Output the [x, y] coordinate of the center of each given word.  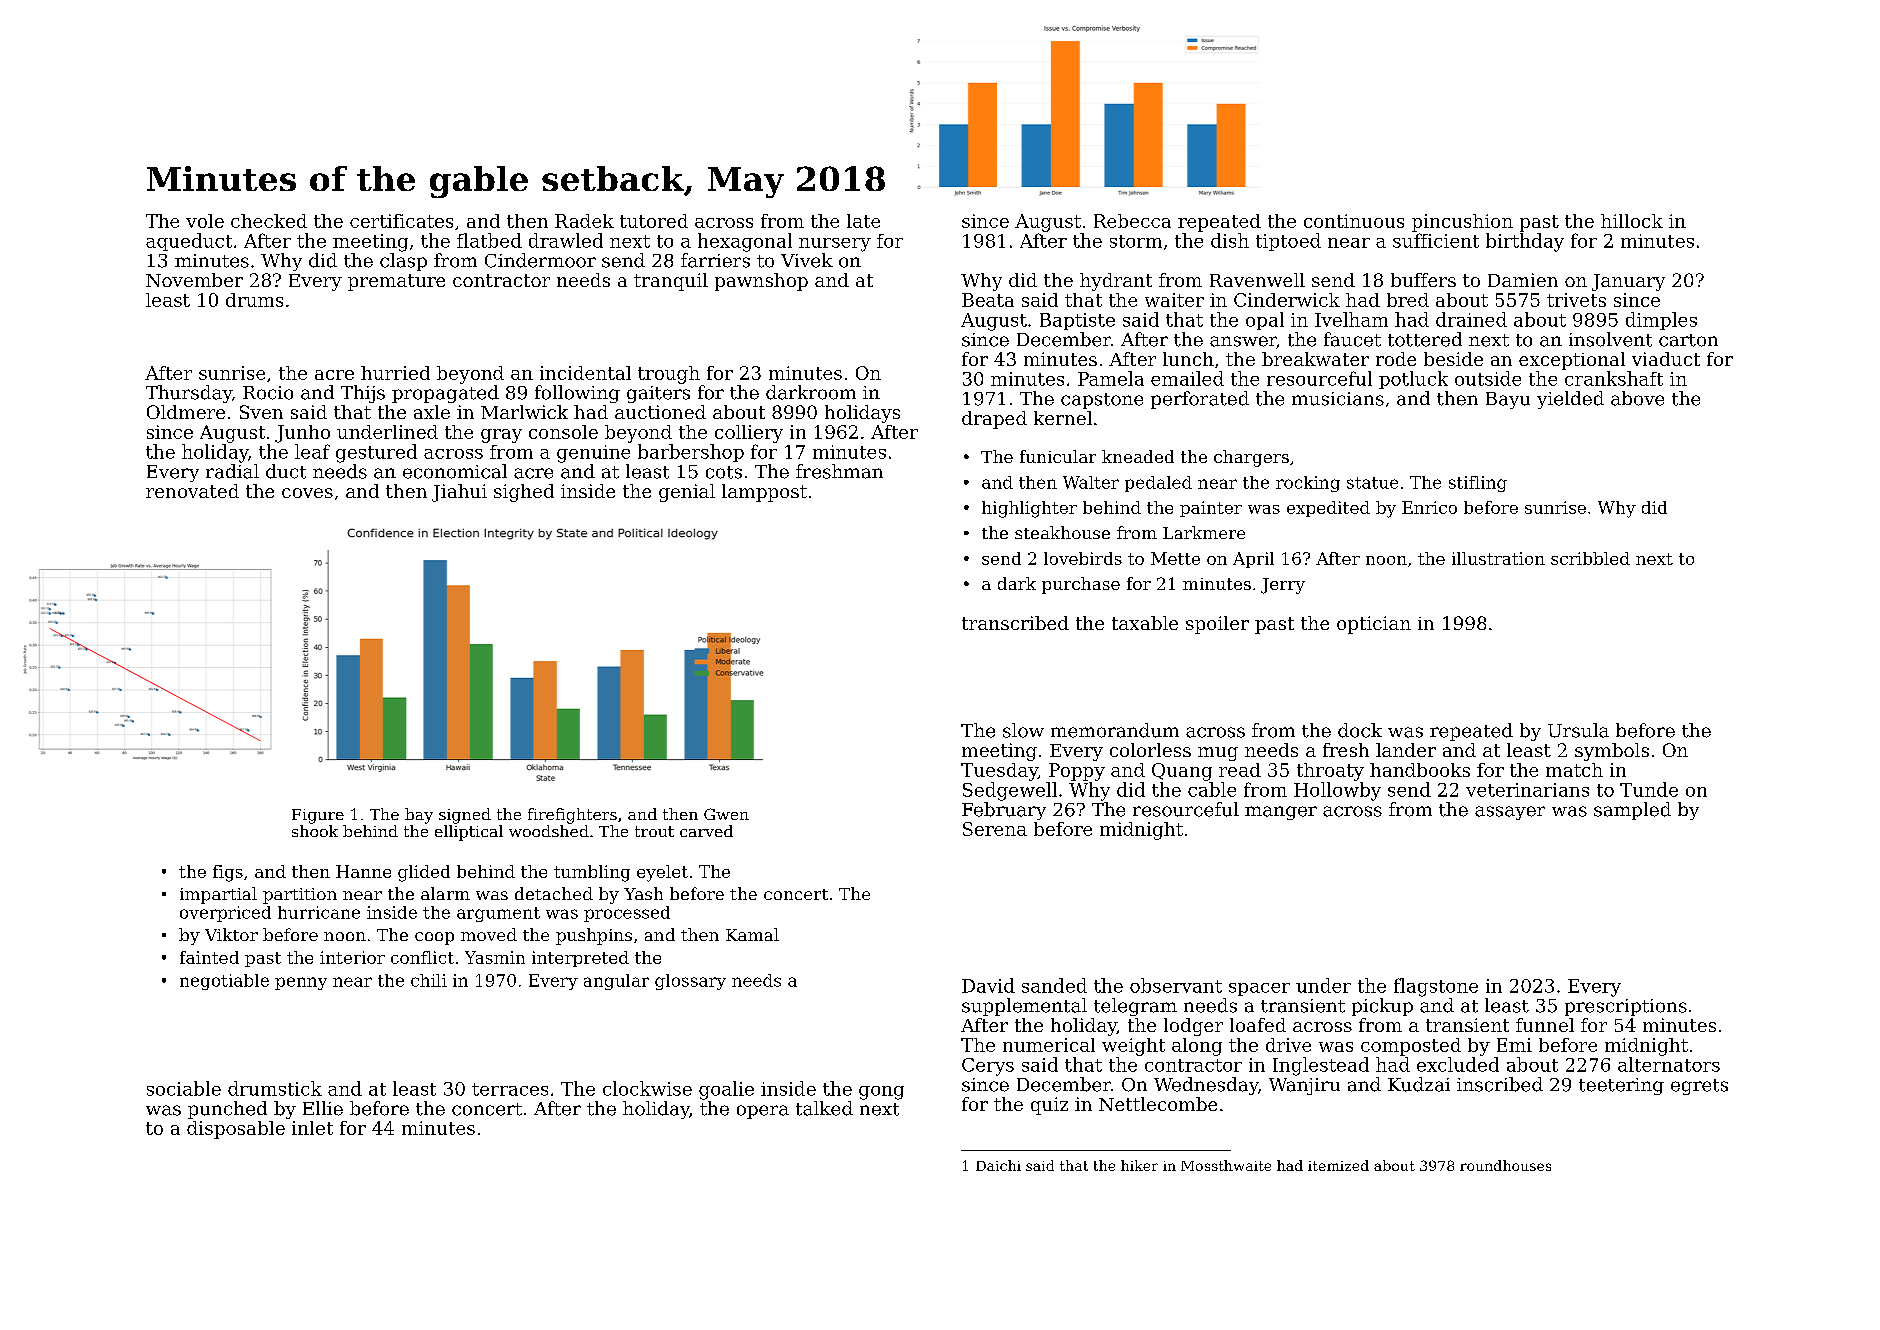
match [1574, 770]
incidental [585, 373]
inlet [312, 1128]
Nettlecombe [1158, 1104]
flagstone [1436, 987]
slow [1023, 730]
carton [1688, 340]
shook [315, 831]
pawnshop [761, 282]
